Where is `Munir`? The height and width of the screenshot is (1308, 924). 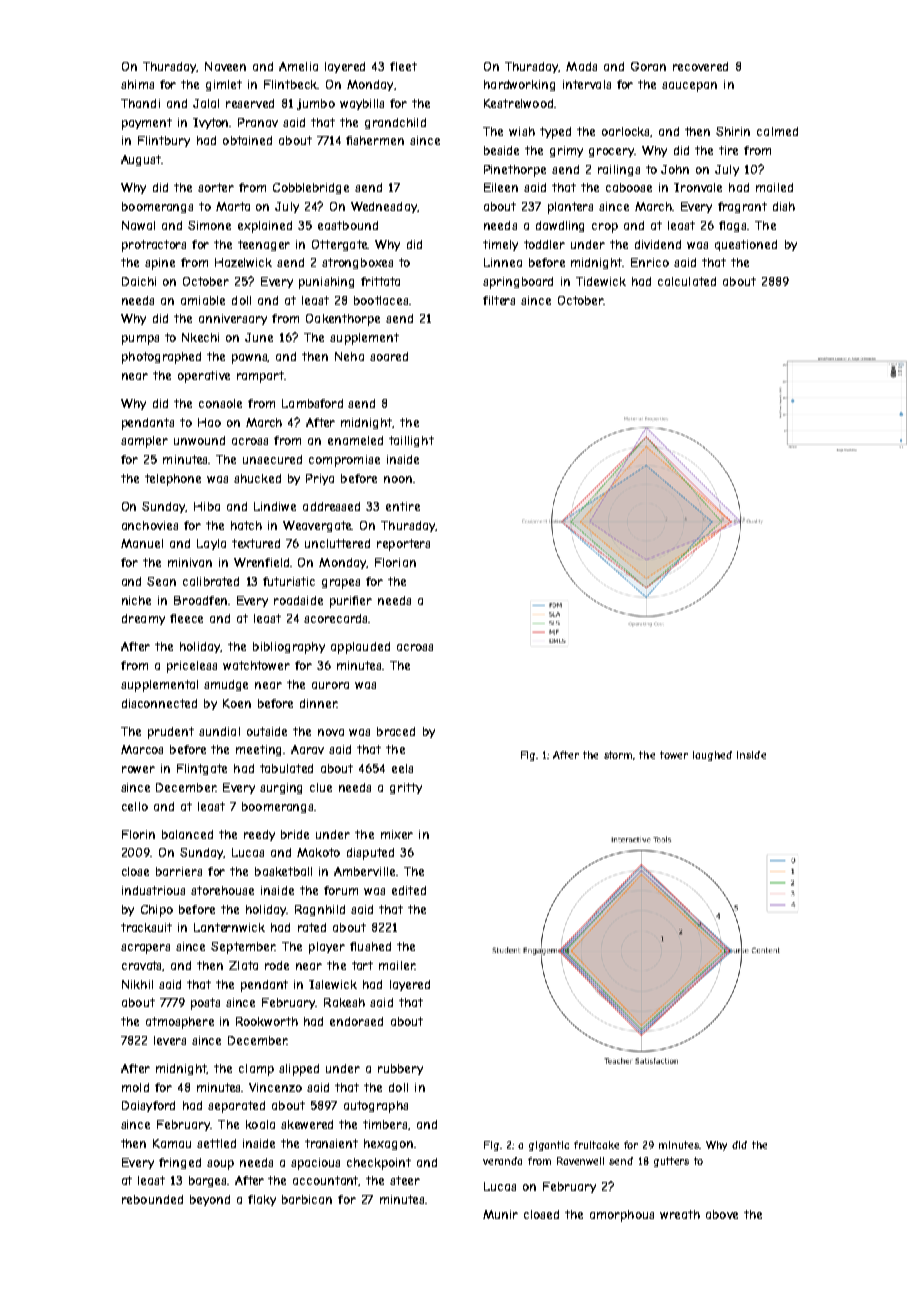 Munir is located at coordinates (500, 1214).
